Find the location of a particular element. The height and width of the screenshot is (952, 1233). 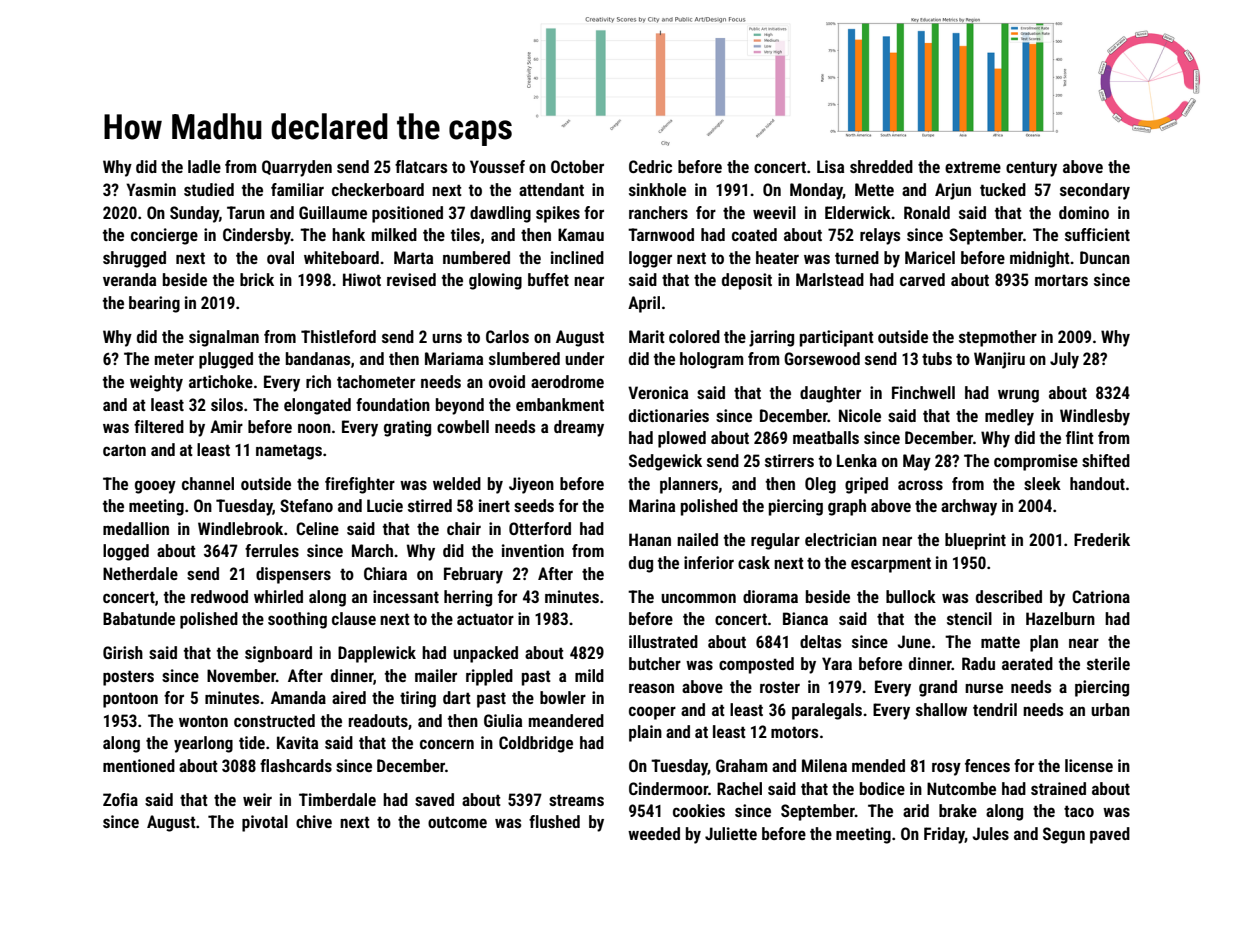

Windlesby is located at coordinates (1095, 417).
